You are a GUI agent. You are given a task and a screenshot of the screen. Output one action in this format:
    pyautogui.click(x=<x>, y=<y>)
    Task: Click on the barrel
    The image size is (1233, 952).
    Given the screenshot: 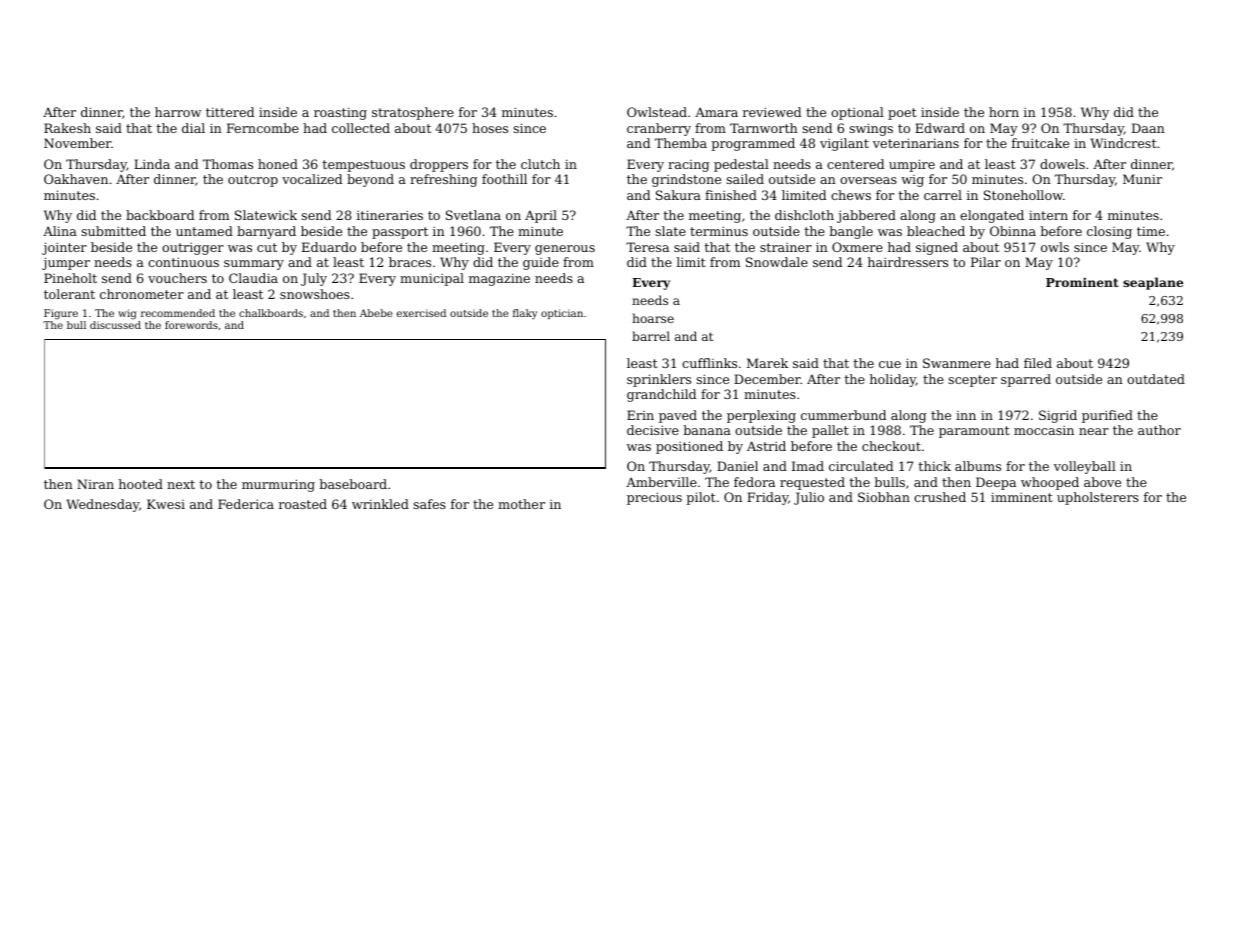 What is the action you would take?
    pyautogui.click(x=651, y=336)
